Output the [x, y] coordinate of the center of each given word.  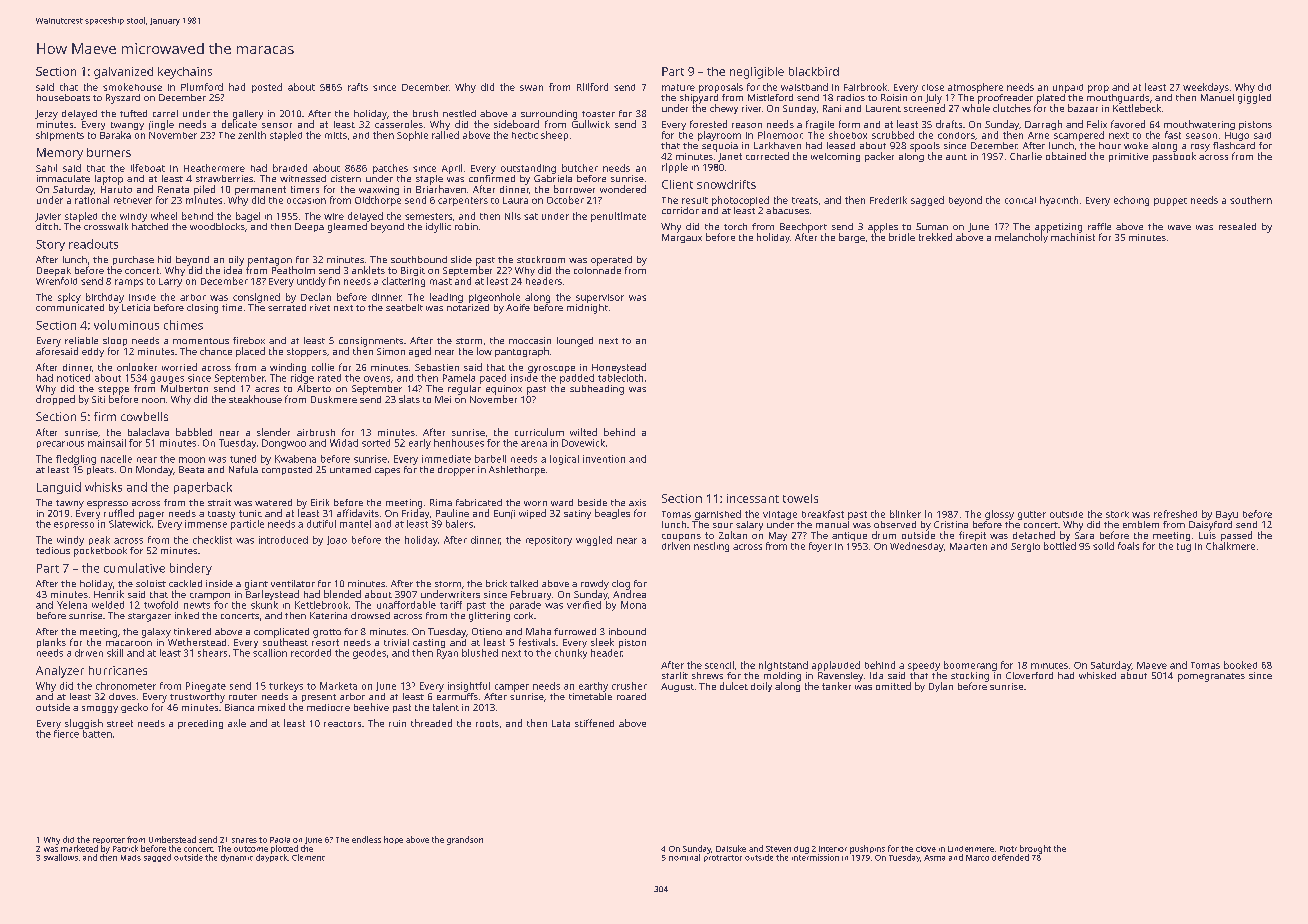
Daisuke [731, 848]
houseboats [63, 97]
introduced [283, 540]
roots [487, 723]
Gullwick [591, 124]
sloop [115, 341]
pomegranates [1211, 677]
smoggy [100, 709]
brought [1035, 849]
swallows [61, 857]
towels [800, 498]
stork [1117, 514]
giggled [1254, 99]
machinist [1073, 237]
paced [493, 379]
